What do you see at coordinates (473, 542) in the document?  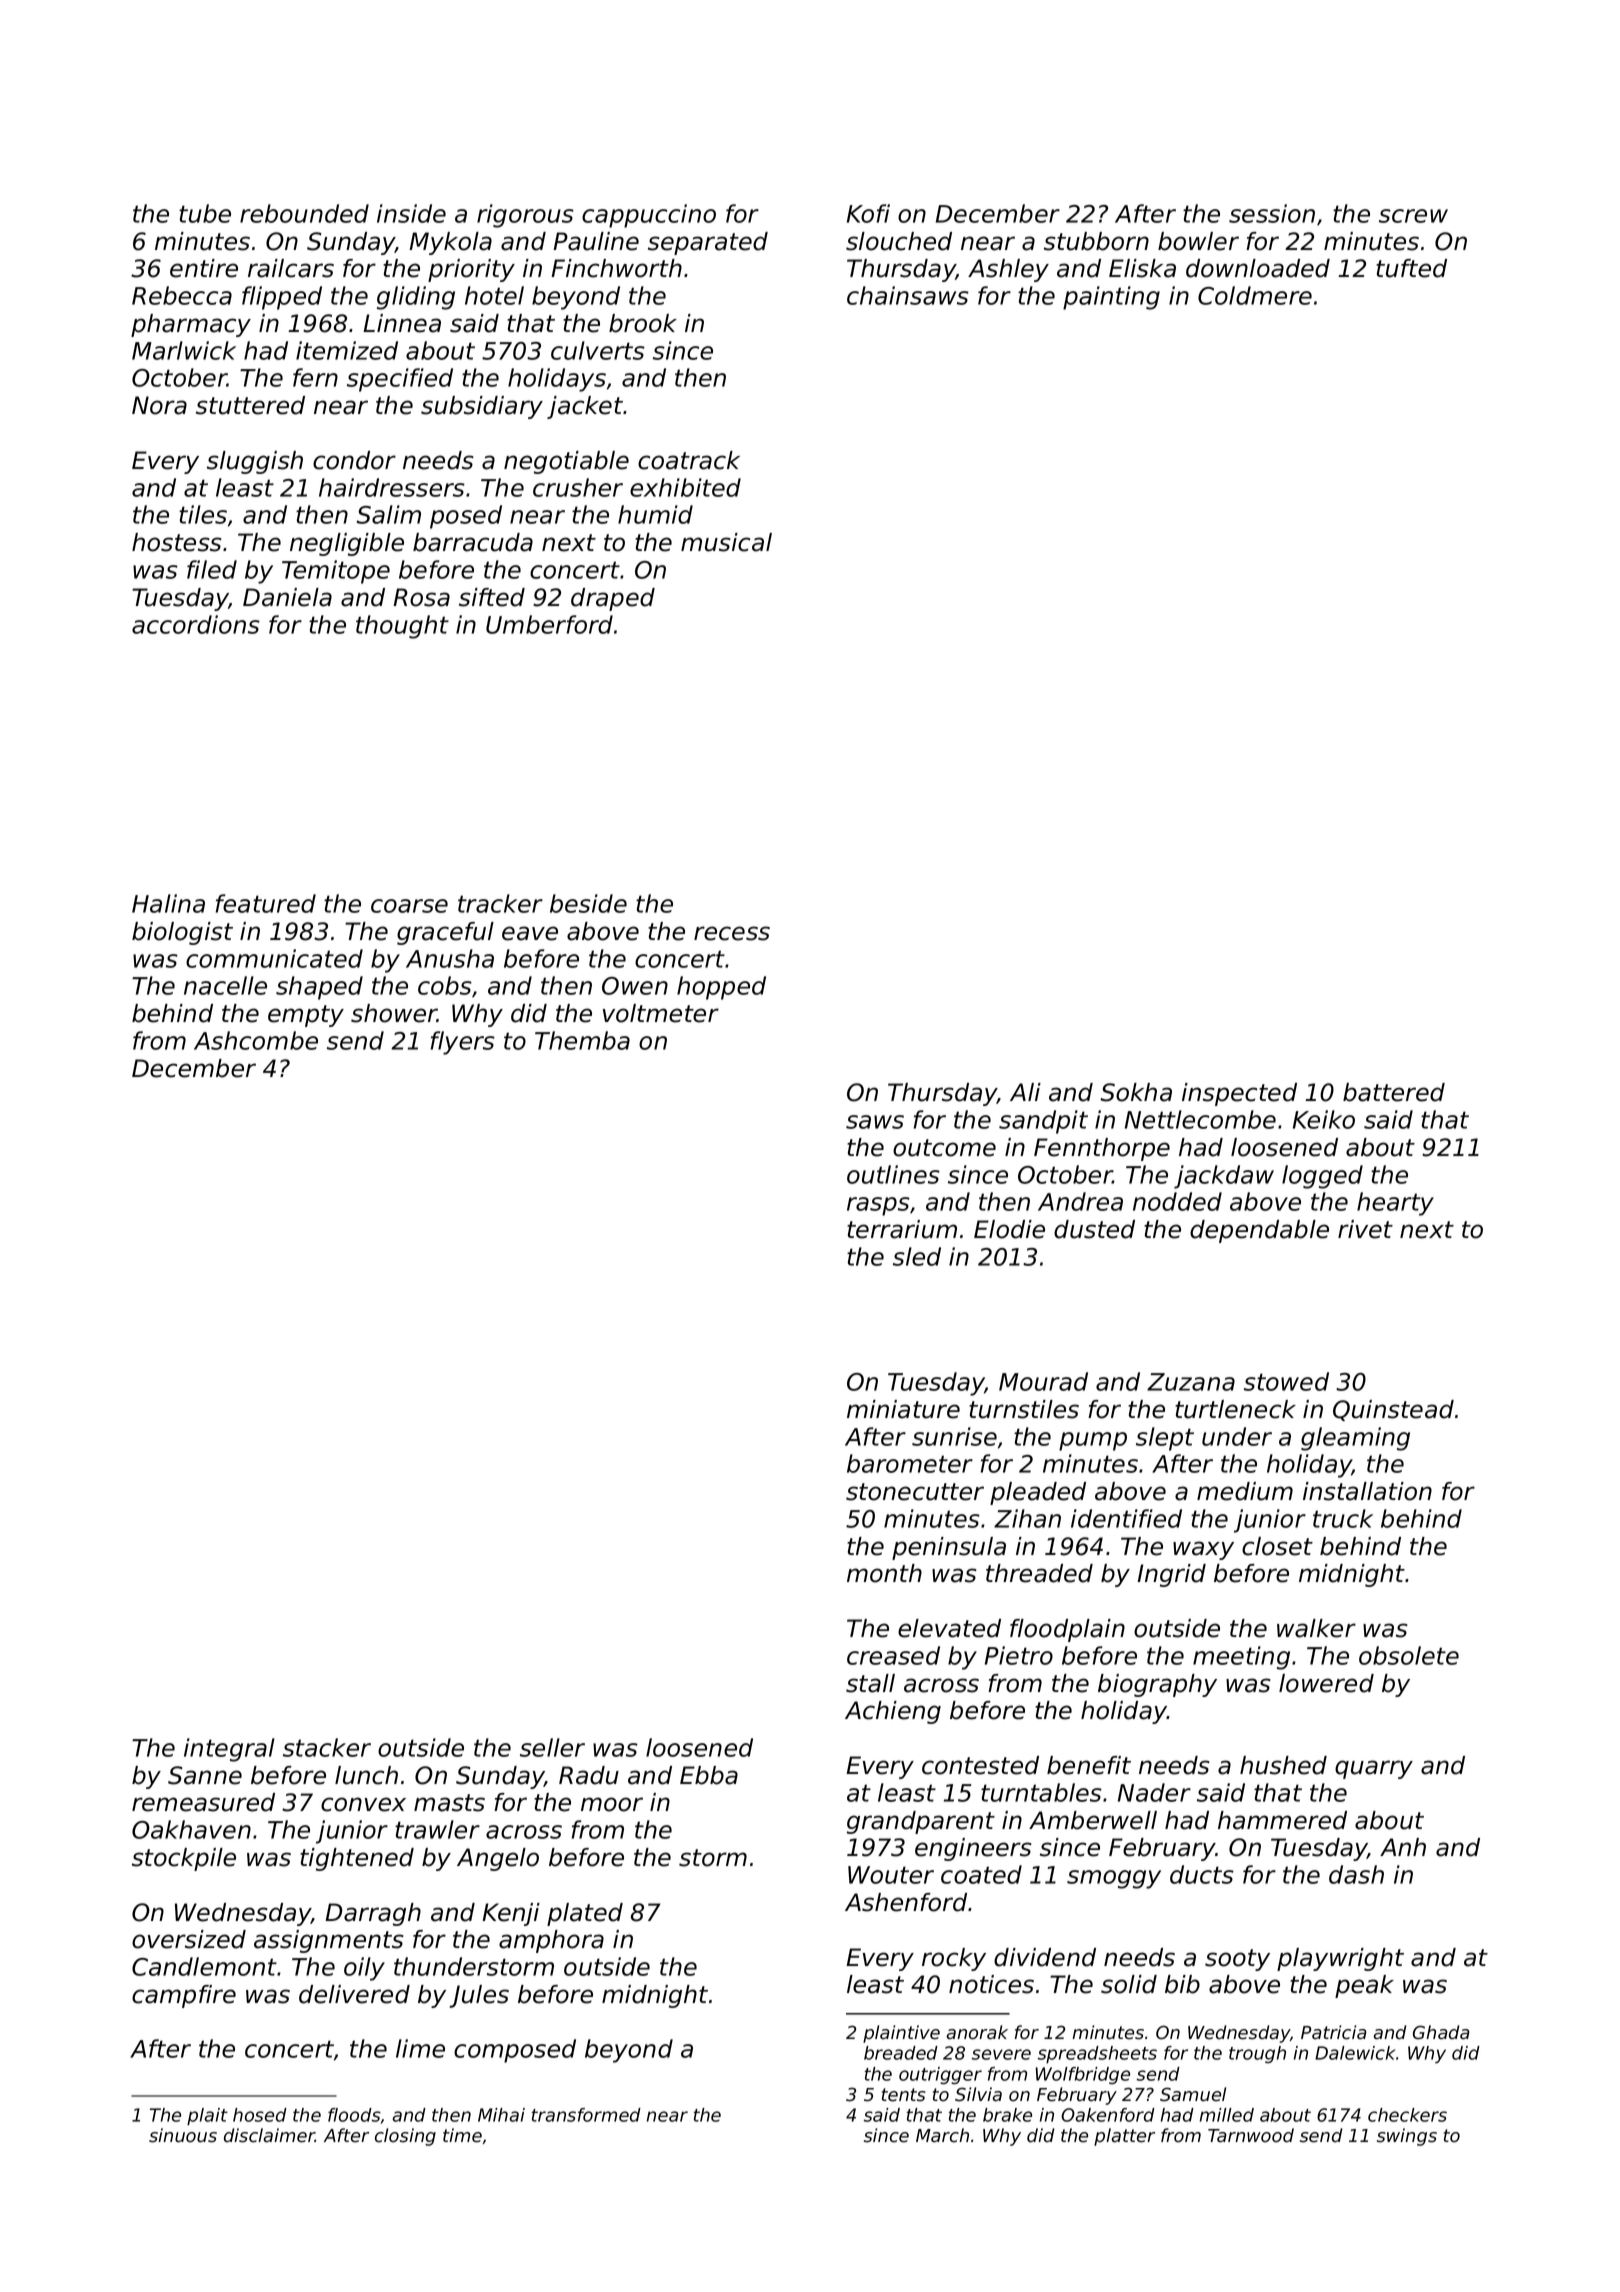 I see `barracuda` at bounding box center [473, 542].
